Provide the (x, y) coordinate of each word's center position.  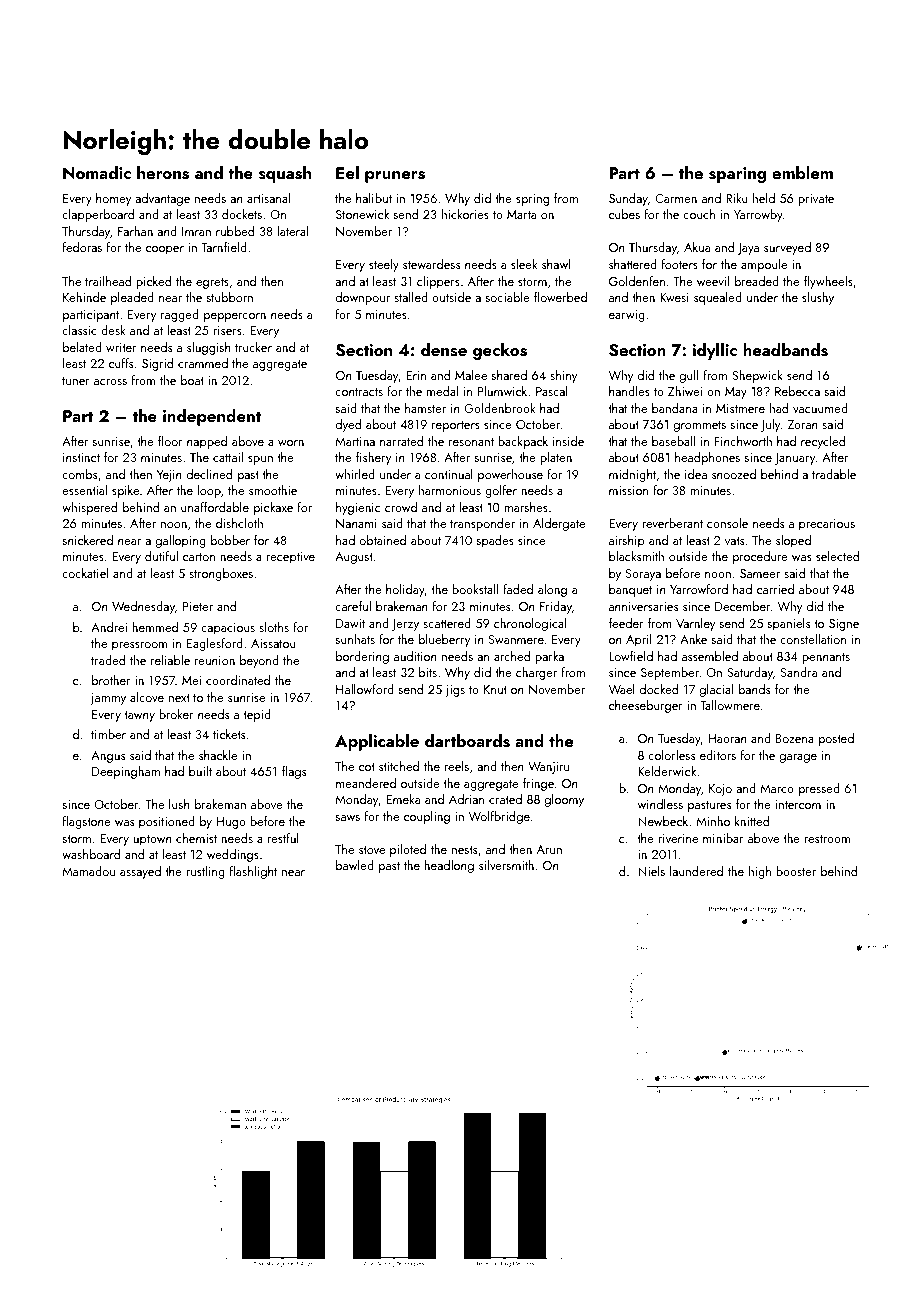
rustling (205, 872)
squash (285, 174)
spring (532, 200)
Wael (622, 689)
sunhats (355, 639)
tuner (76, 381)
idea (696, 474)
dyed (348, 425)
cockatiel (85, 573)
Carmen (676, 198)
